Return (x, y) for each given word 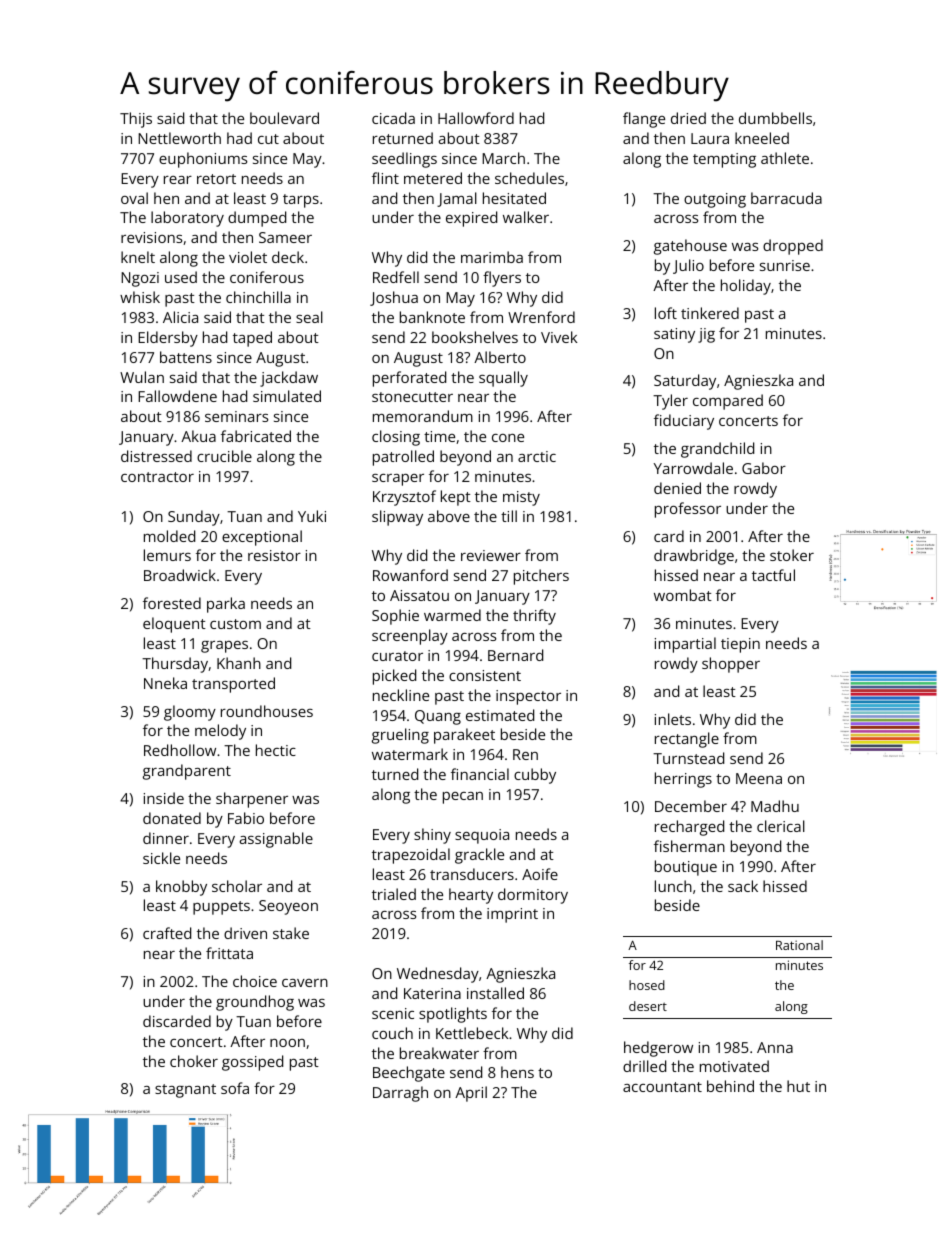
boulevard (284, 118)
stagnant (185, 1091)
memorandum (423, 416)
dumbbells (775, 118)
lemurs (167, 555)
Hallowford (476, 118)
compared (728, 402)
